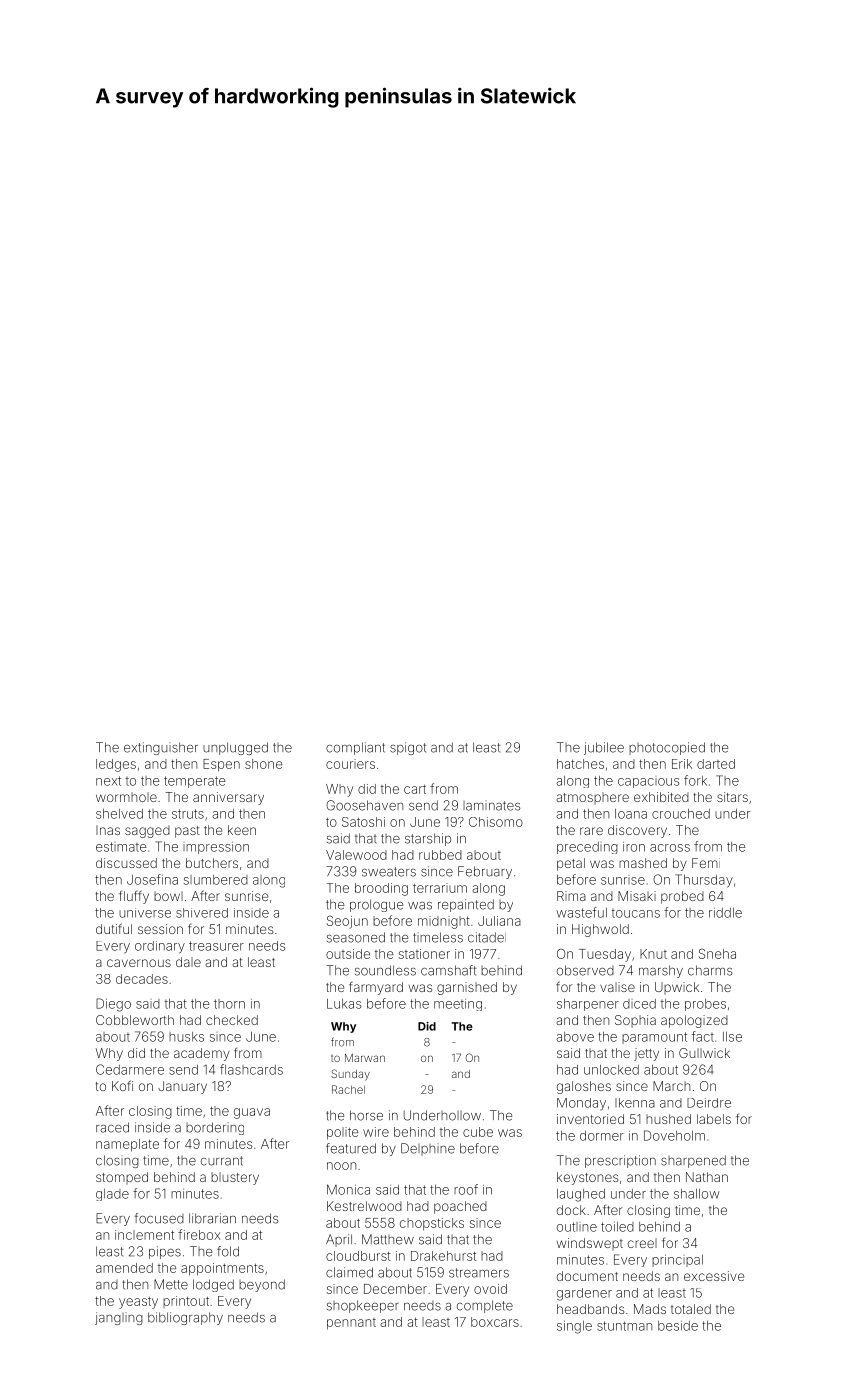  I want to click on couriers, so click(350, 764).
